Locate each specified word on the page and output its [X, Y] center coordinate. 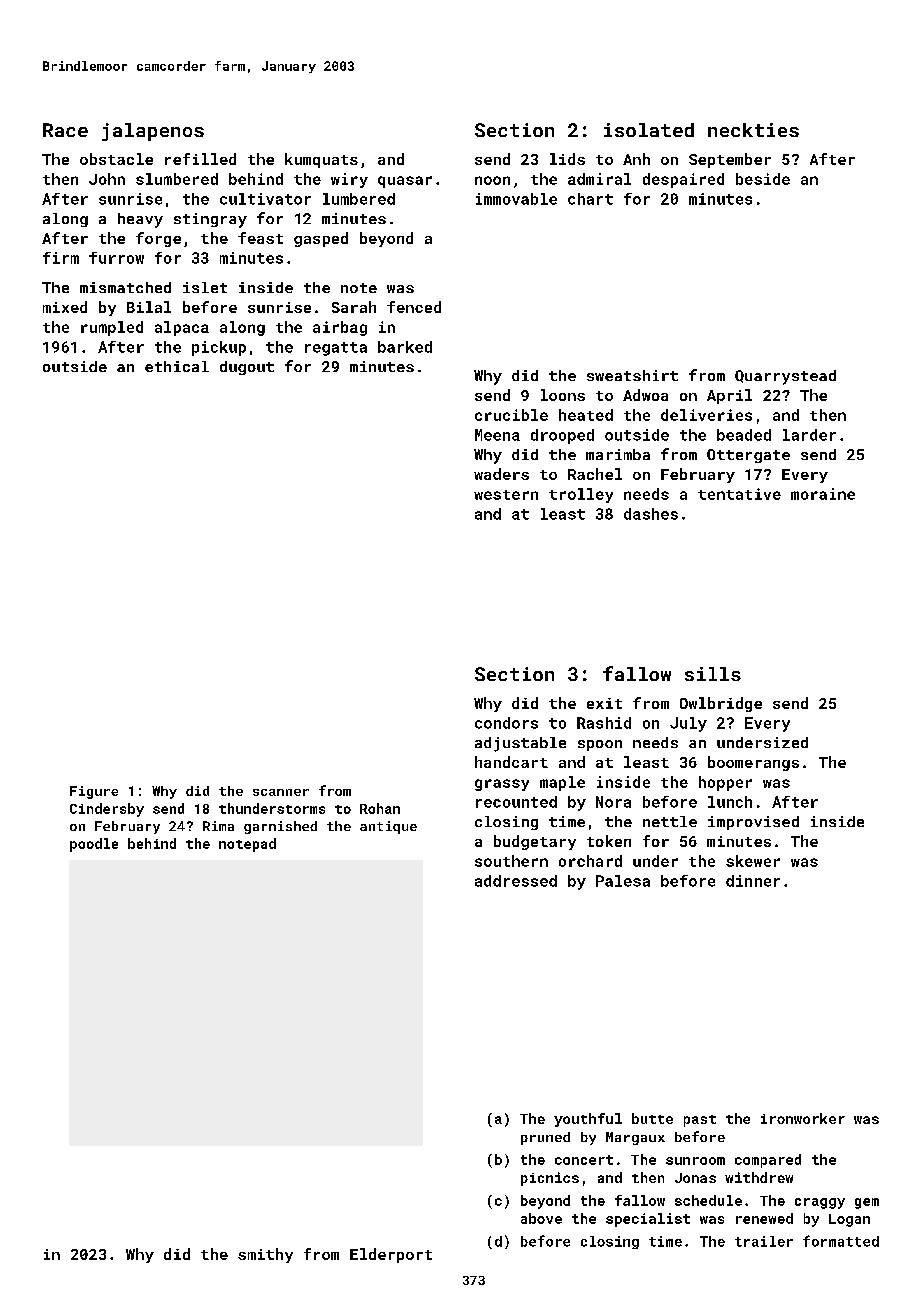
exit [604, 703]
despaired [683, 180]
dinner [753, 881]
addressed [516, 881]
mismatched [125, 287]
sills [713, 674]
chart [590, 199]
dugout [247, 368]
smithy [265, 1255]
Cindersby [107, 810]
